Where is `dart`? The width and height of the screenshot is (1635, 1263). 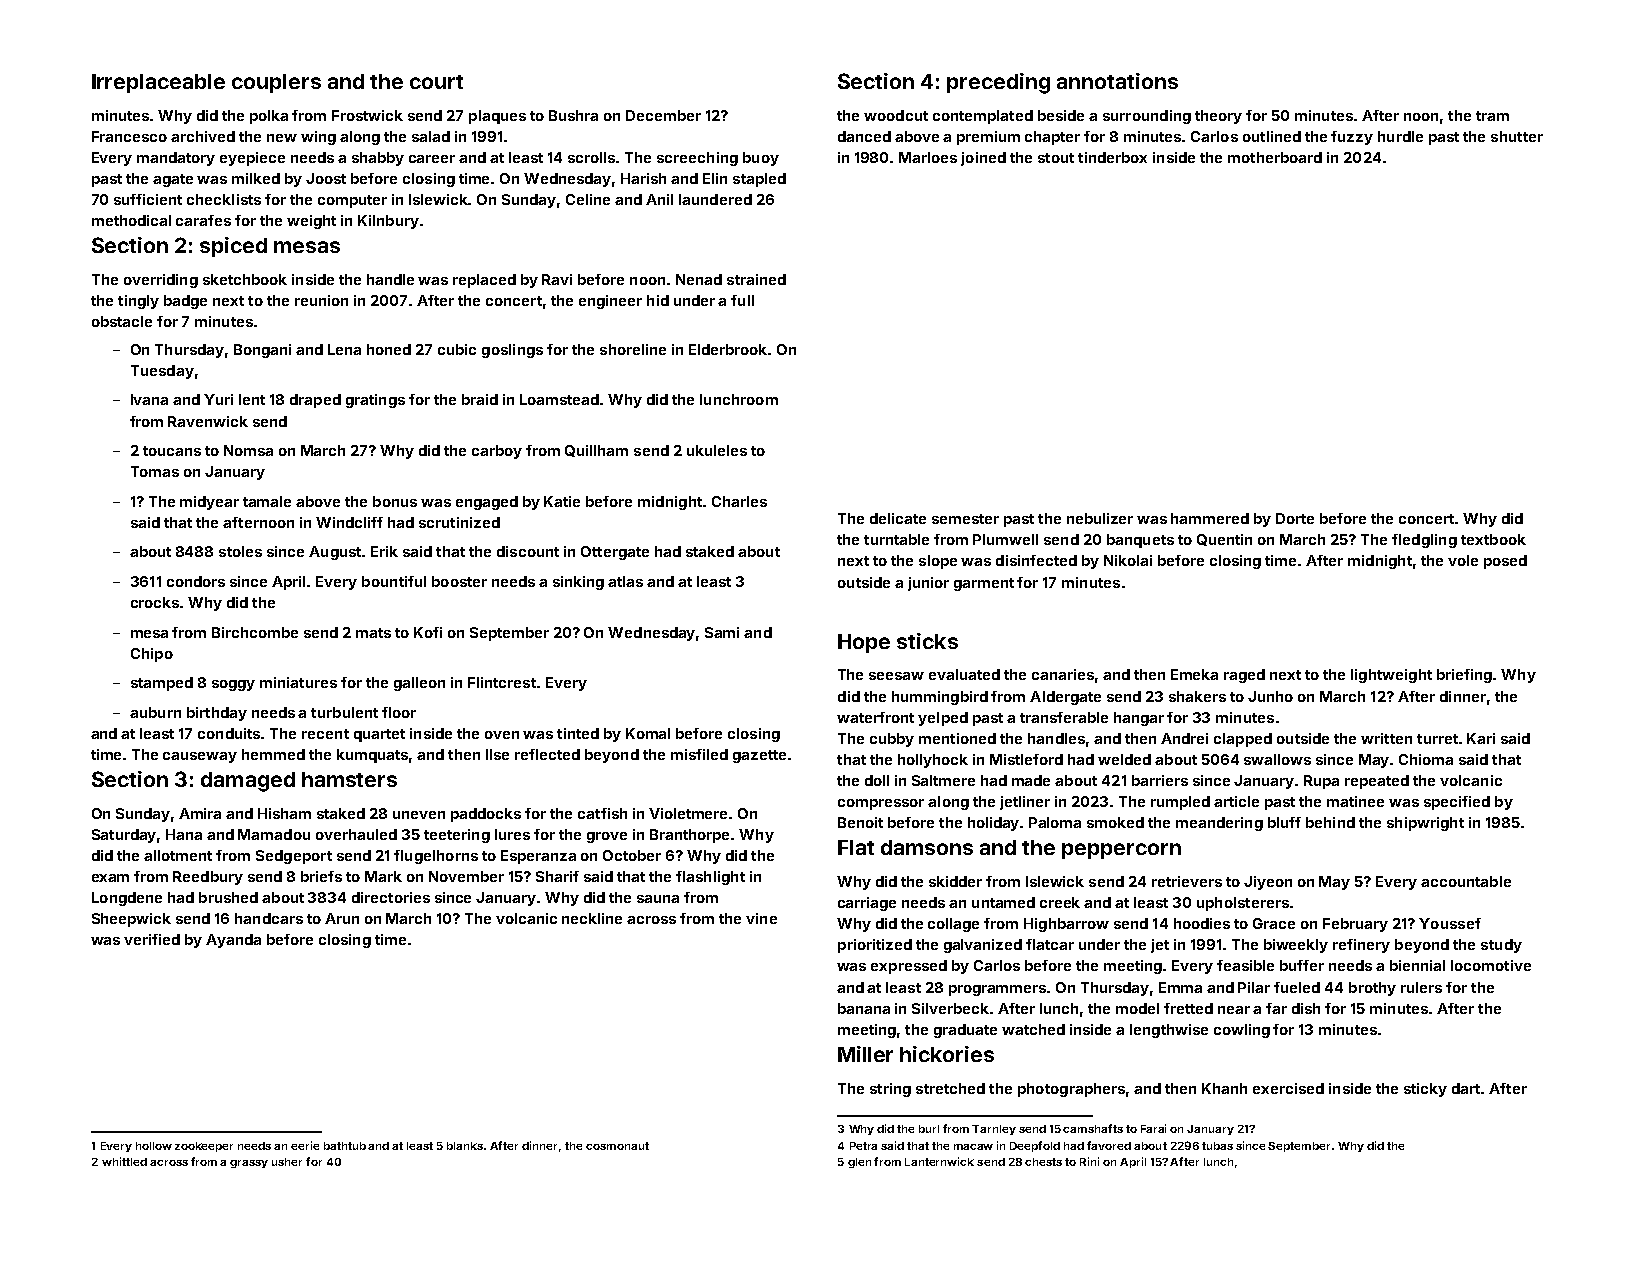
dart is located at coordinates (1466, 1088).
